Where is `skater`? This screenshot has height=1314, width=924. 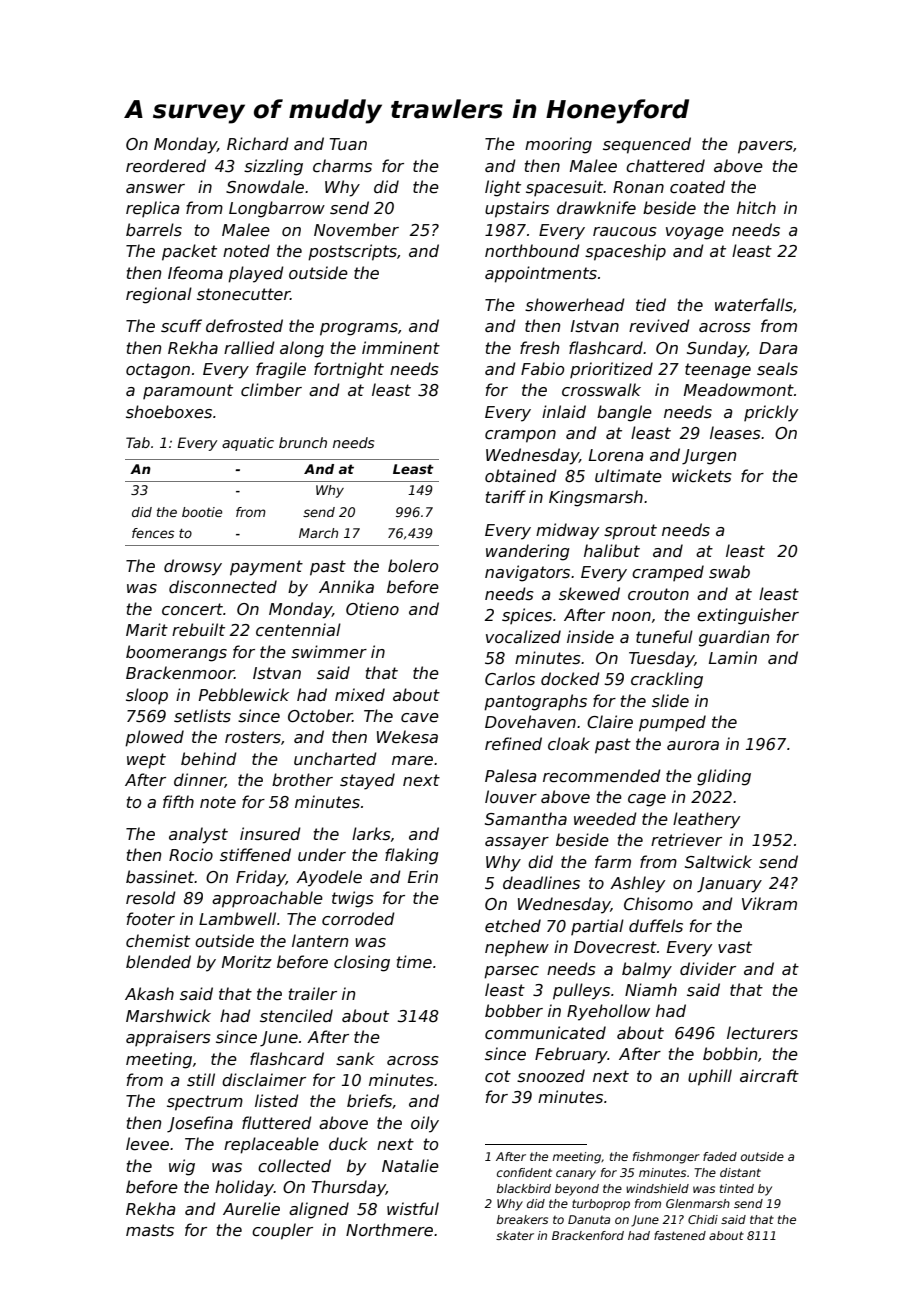
skater is located at coordinates (515, 1235).
